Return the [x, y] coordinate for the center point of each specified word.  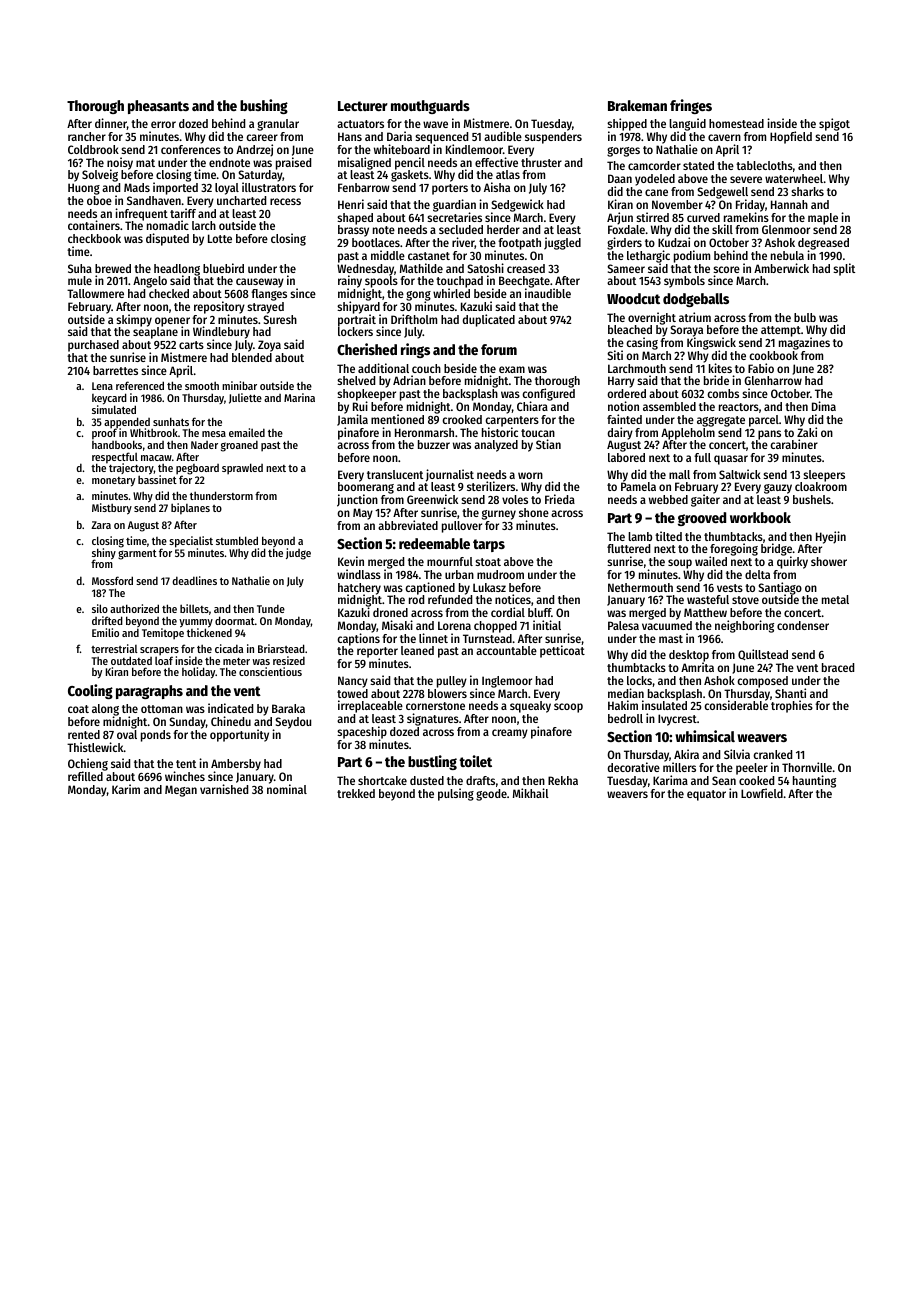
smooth [202, 385]
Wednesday [365, 270]
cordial [508, 612]
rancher [87, 136]
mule [80, 280]
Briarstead [281, 648]
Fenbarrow [364, 187]
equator [706, 795]
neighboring [744, 626]
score [726, 269]
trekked [356, 793]
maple [823, 219]
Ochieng [88, 765]
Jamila [352, 420]
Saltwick [740, 474]
